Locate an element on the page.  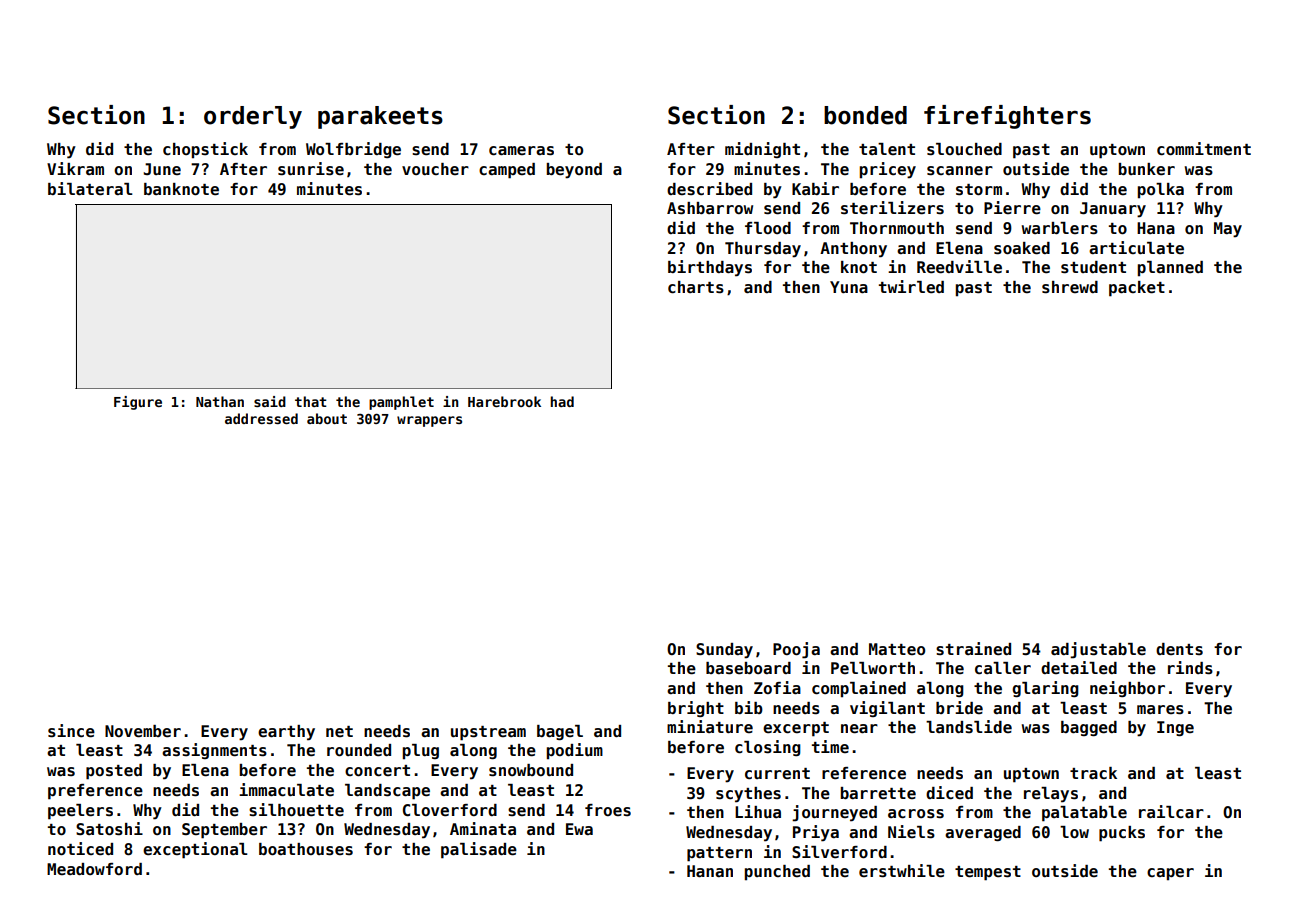
boathouses is located at coordinates (306, 849).
